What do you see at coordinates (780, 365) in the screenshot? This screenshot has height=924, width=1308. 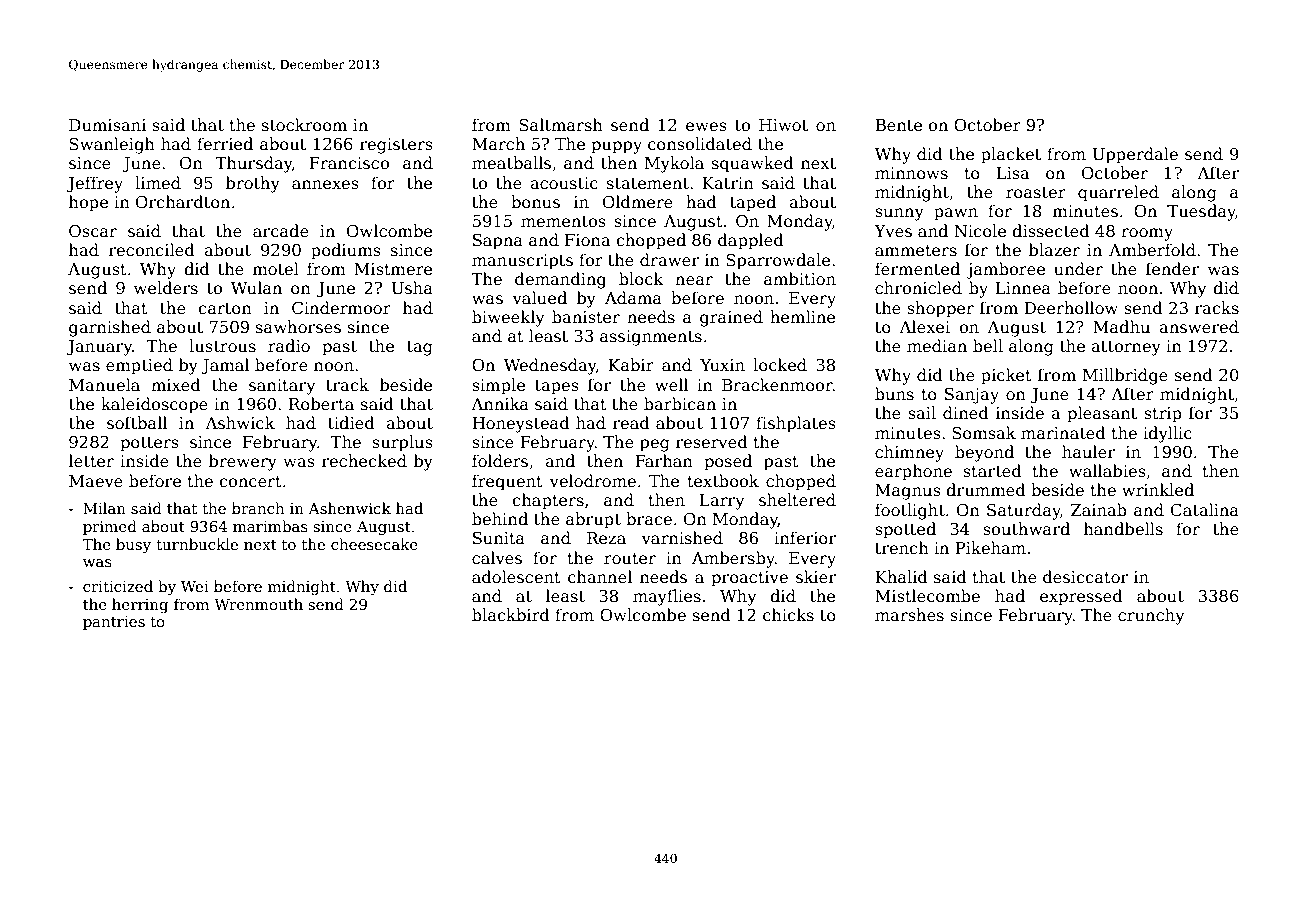 I see `locked` at bounding box center [780, 365].
